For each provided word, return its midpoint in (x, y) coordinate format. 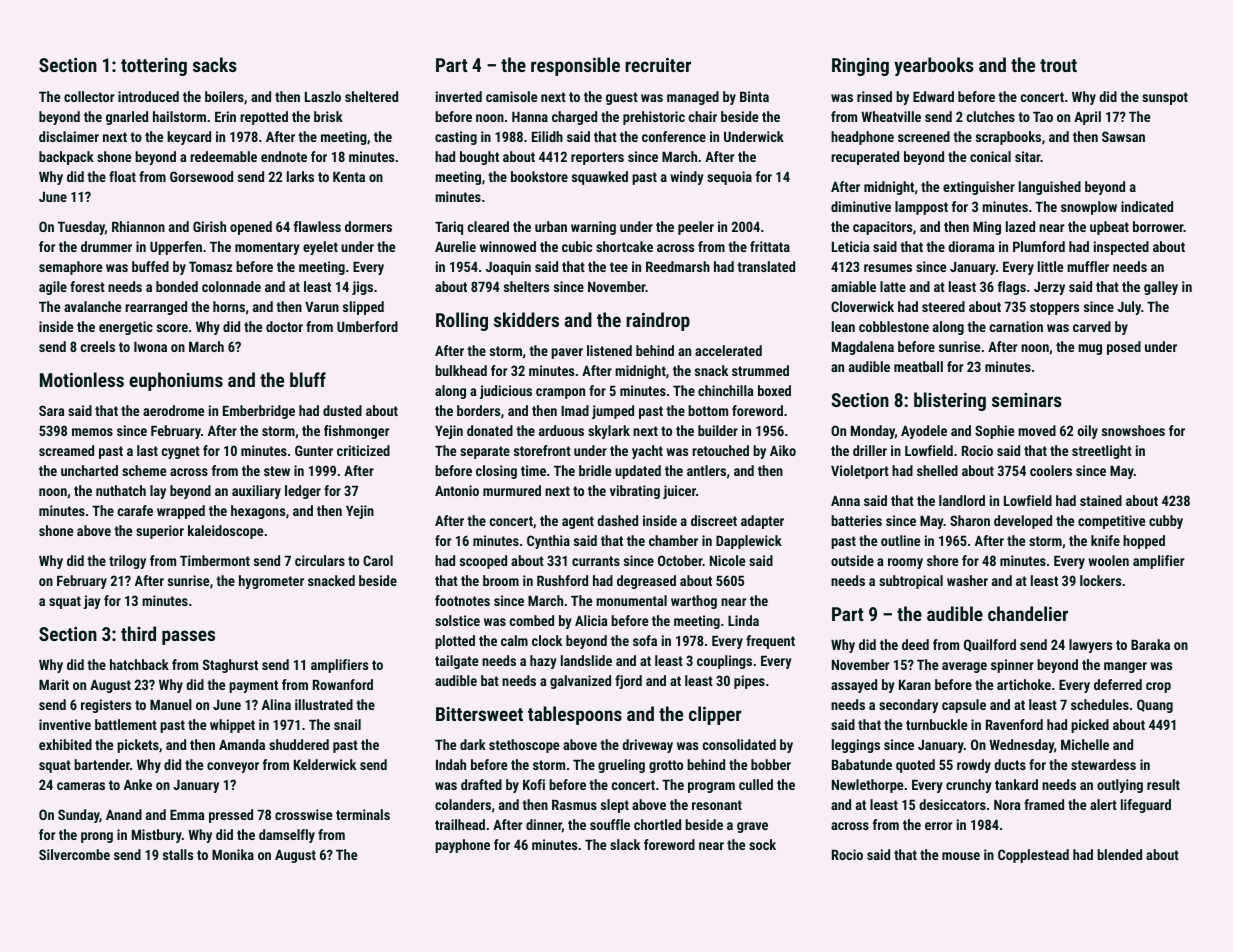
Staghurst (230, 666)
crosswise (303, 814)
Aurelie (455, 246)
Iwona (150, 347)
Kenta (349, 177)
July (1129, 308)
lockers (1100, 580)
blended (1119, 854)
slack (625, 844)
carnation (1016, 326)
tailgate (456, 662)
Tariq (449, 228)
